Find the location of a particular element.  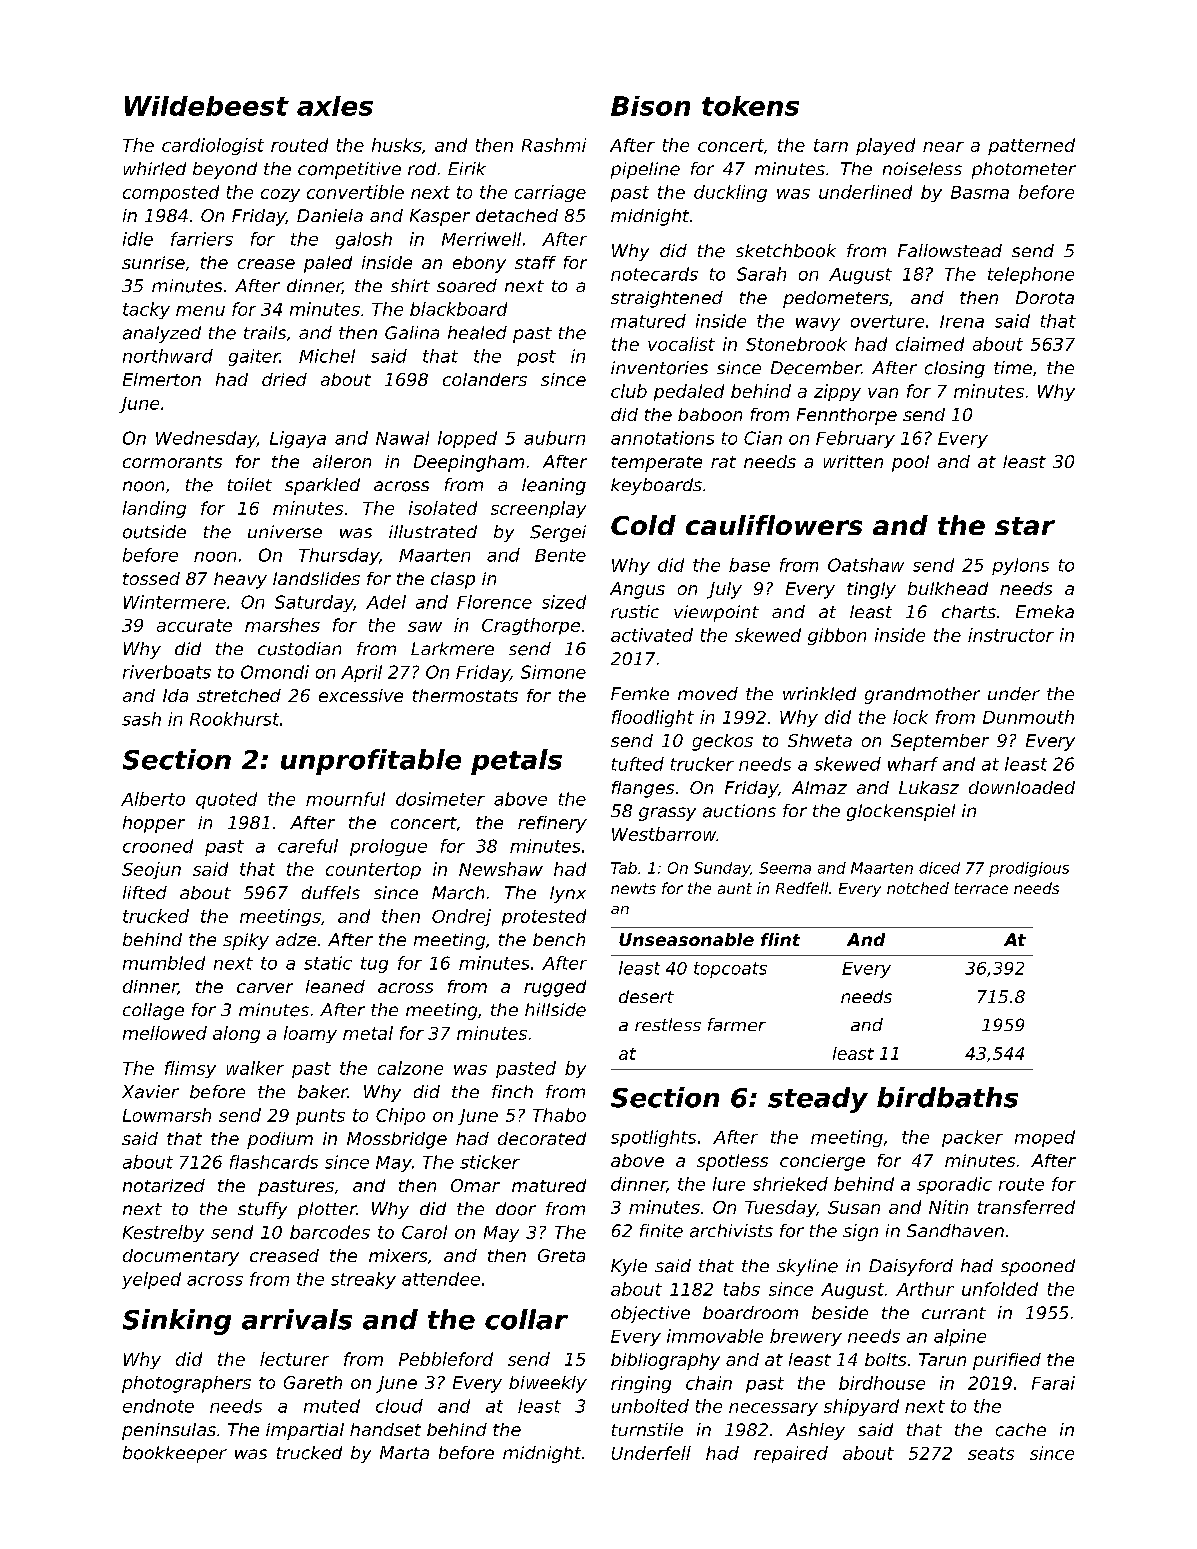

farmer is located at coordinates (737, 1024).
